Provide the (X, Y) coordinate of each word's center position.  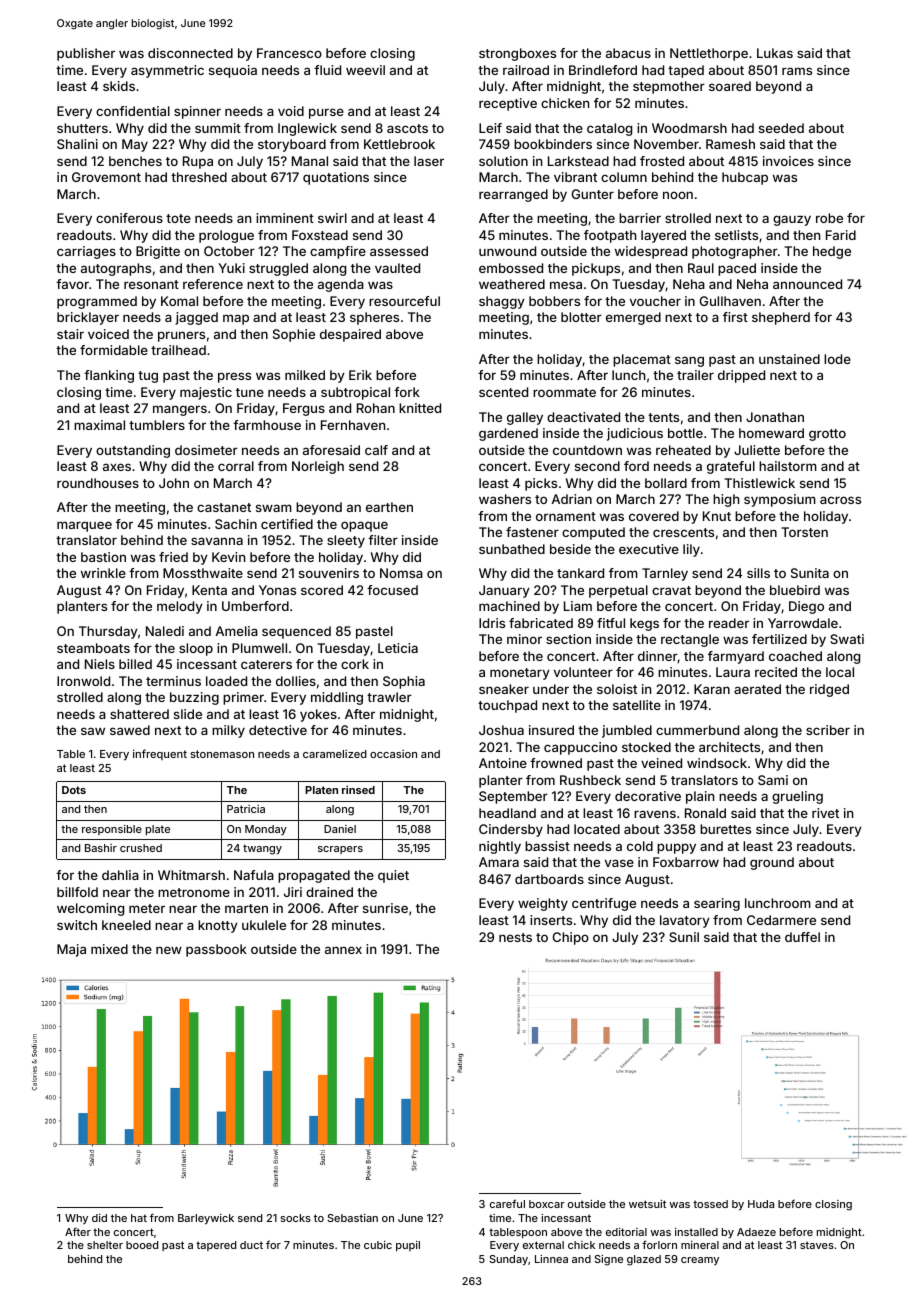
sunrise (385, 908)
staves (817, 1245)
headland (507, 813)
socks (295, 1218)
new (169, 950)
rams (797, 71)
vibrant (575, 177)
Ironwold (83, 681)
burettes (725, 829)
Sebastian (352, 1218)
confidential (133, 111)
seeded (781, 128)
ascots (407, 128)
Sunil (684, 937)
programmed (97, 302)
